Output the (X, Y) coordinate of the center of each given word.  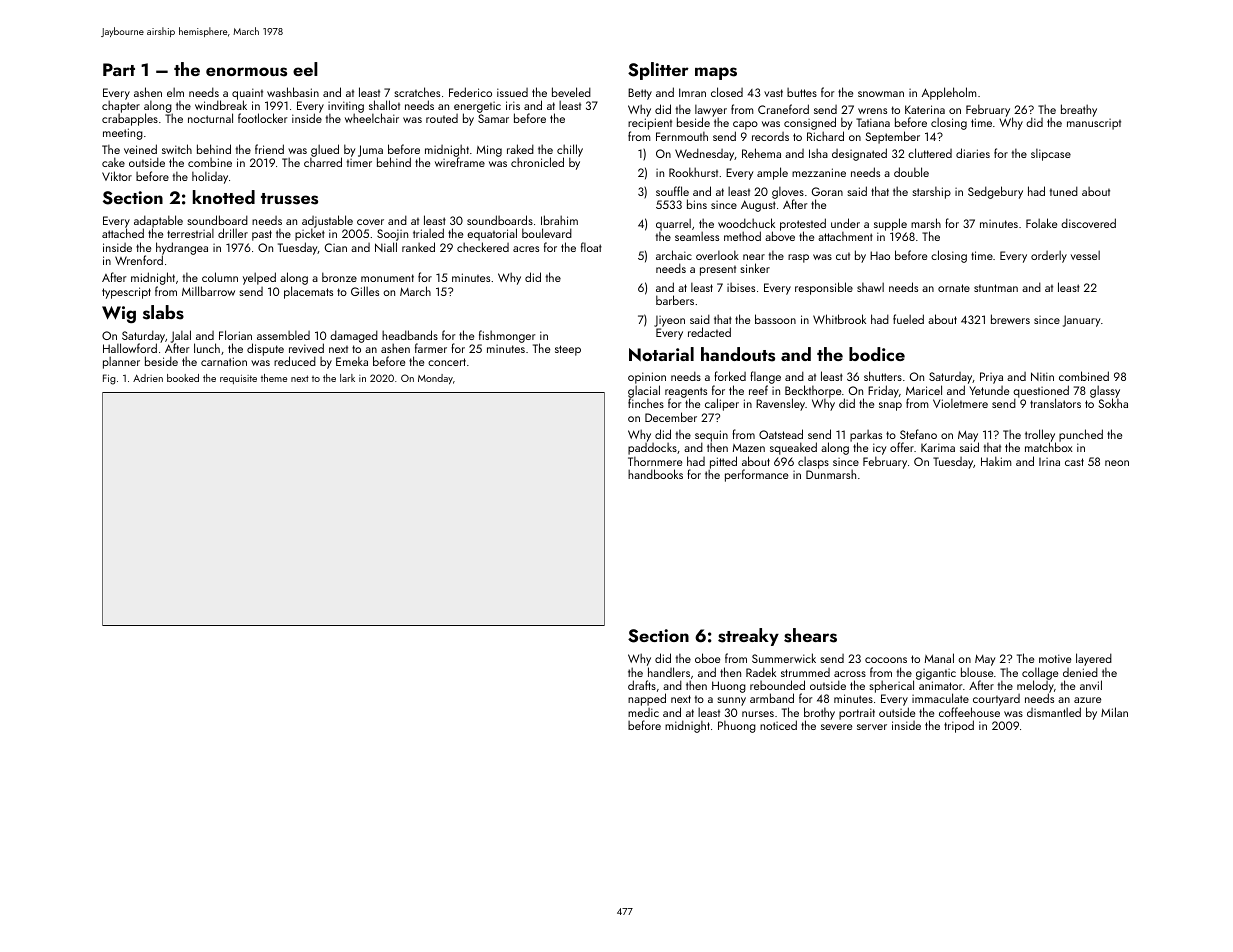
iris (513, 105)
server (872, 727)
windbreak (221, 105)
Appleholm (949, 93)
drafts (642, 685)
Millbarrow (208, 291)
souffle (672, 191)
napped (647, 699)
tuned (1064, 191)
